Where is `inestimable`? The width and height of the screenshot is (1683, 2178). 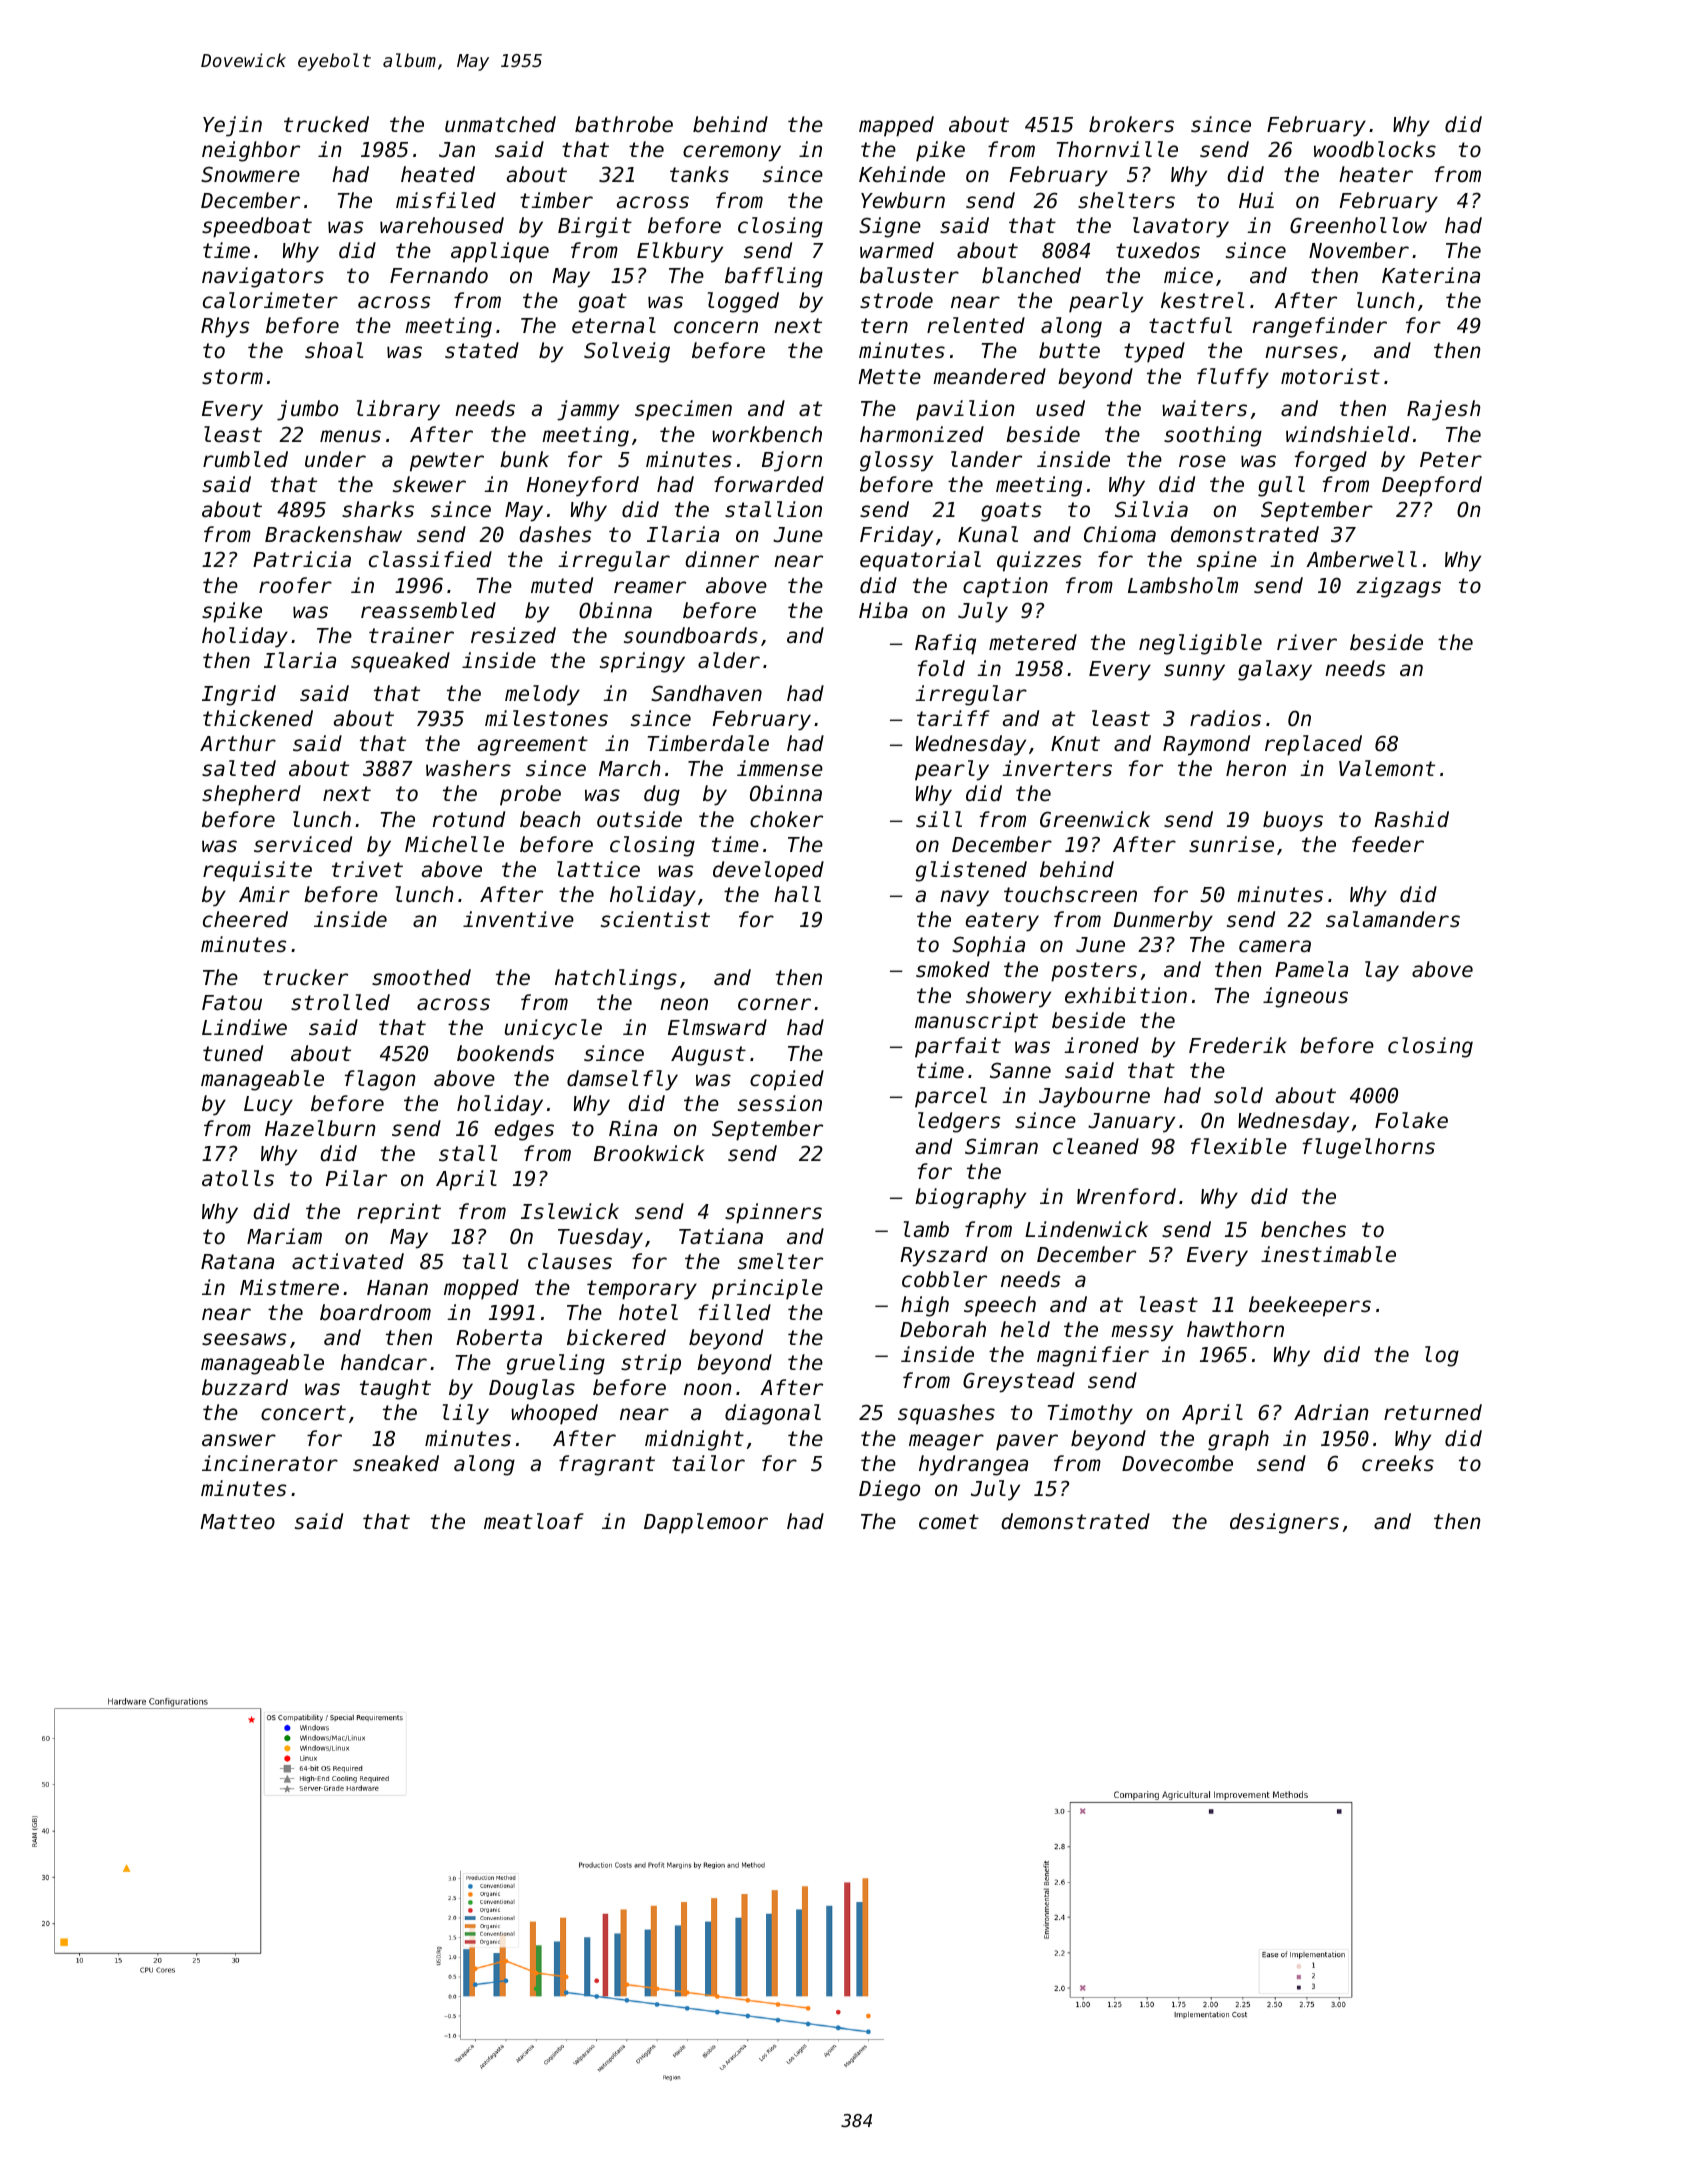 inestimable is located at coordinates (1328, 1254).
